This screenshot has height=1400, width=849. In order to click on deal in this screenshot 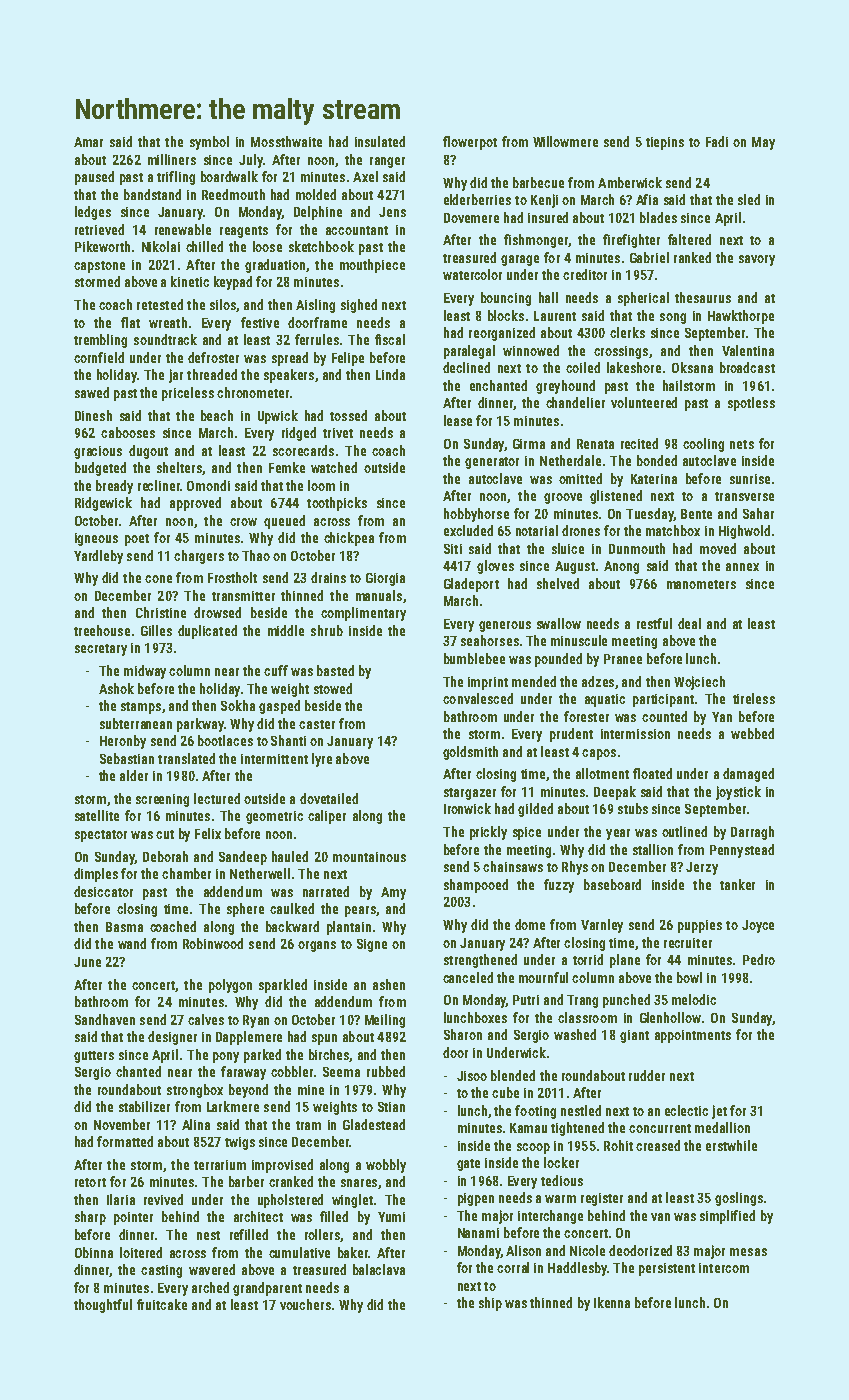, I will do `click(689, 623)`.
